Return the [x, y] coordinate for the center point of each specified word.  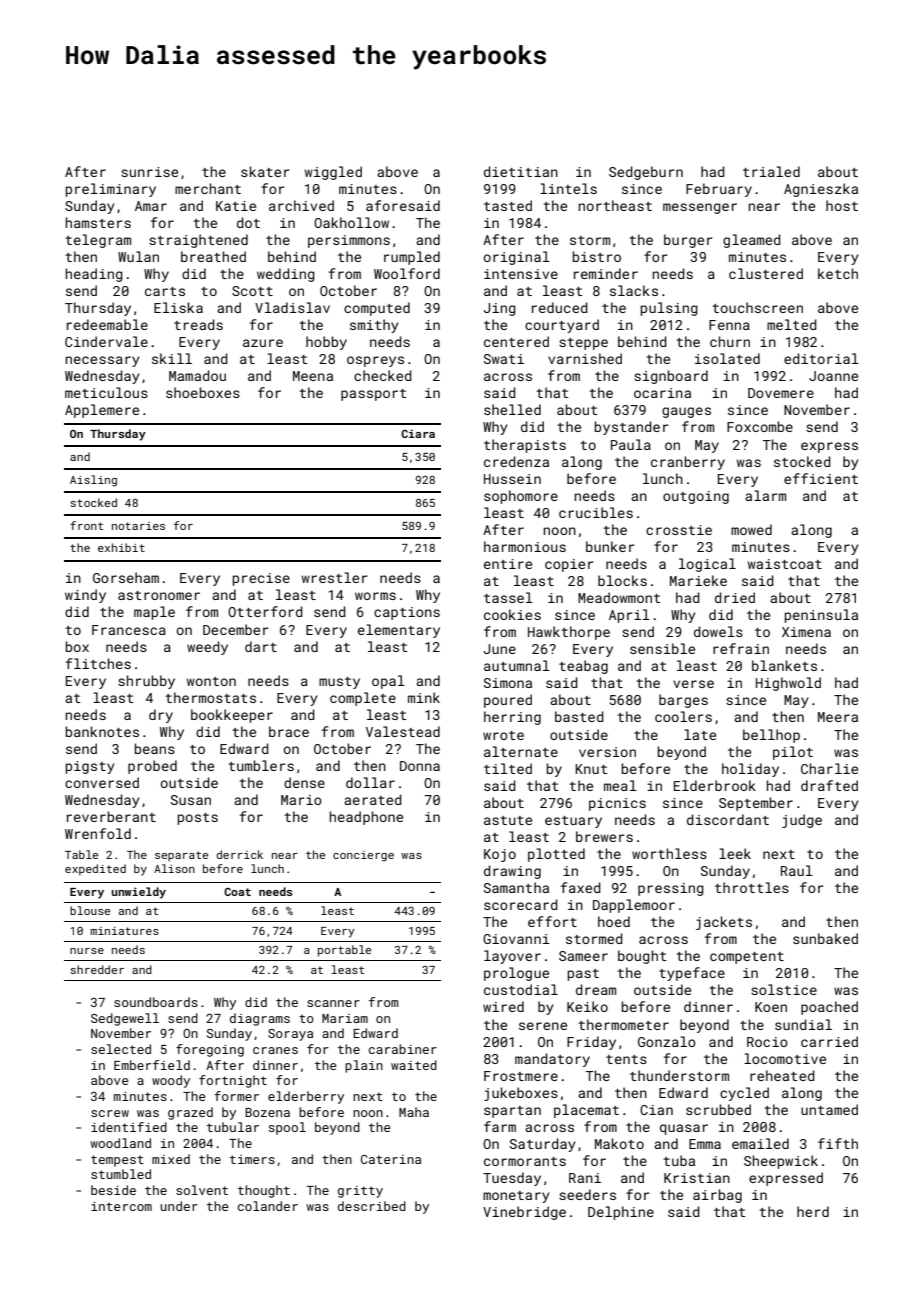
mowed [751, 529]
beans [155, 748]
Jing [499, 309]
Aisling [93, 481]
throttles [752, 887]
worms [375, 596]
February [719, 190]
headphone [366, 818]
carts [165, 291]
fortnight [233, 1081]
